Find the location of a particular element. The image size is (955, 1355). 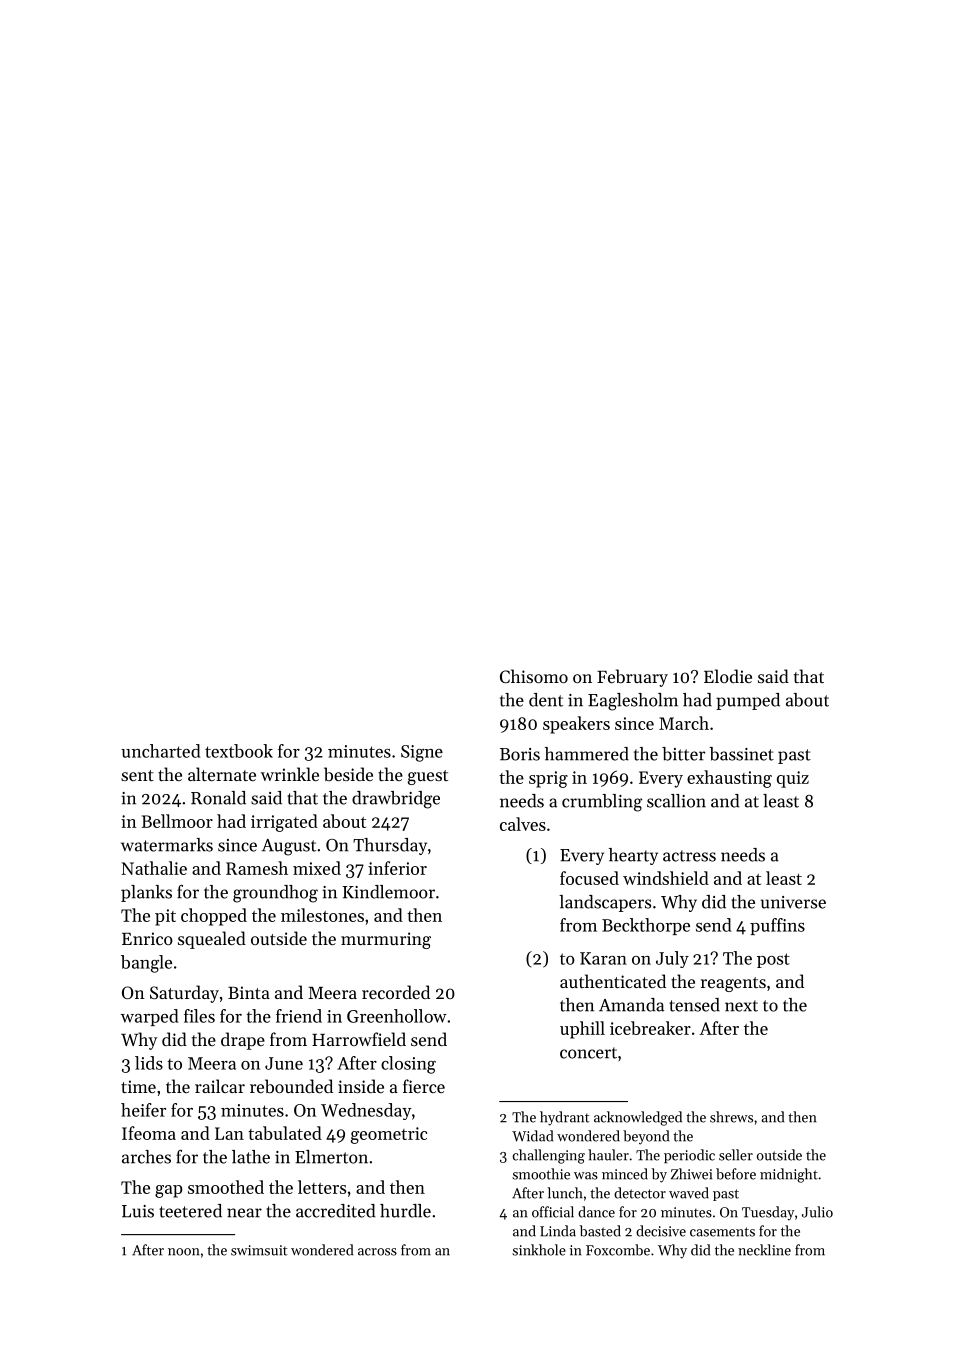

calves is located at coordinates (523, 824).
